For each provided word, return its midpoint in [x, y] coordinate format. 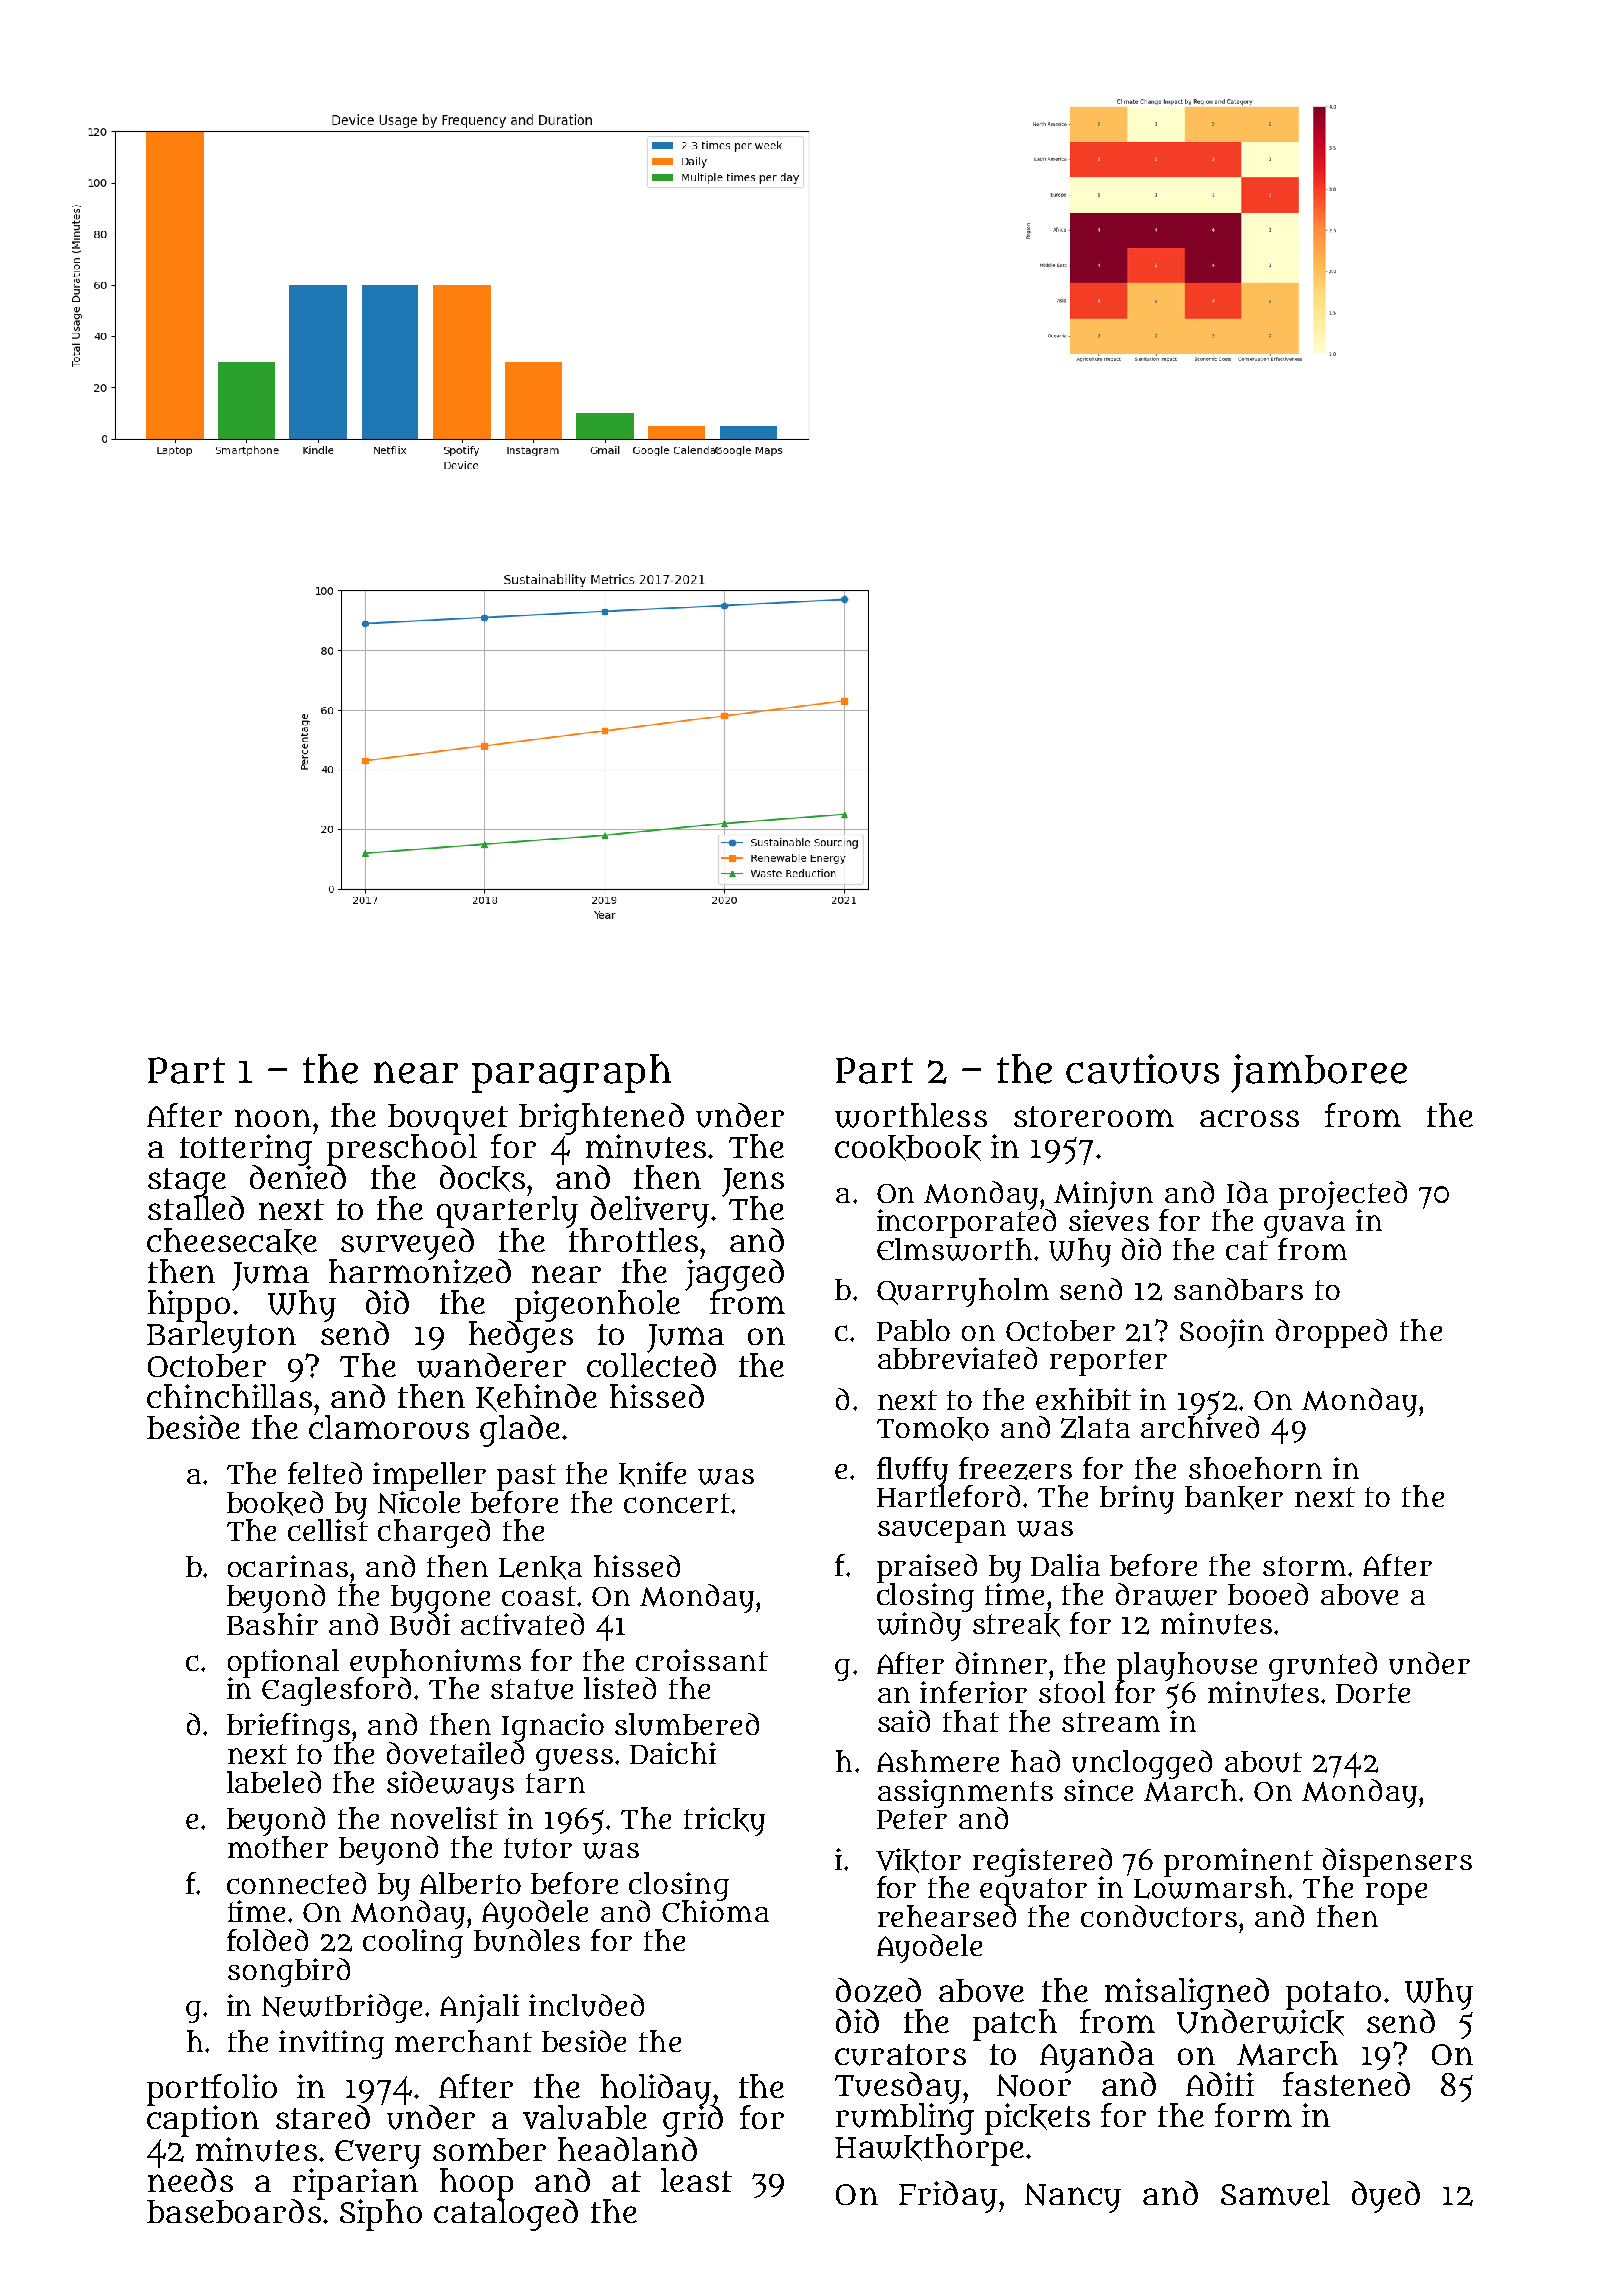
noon [273, 1118]
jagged [734, 1274]
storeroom [1094, 1116]
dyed [1386, 2197]
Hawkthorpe [929, 2150]
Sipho [381, 2215]
